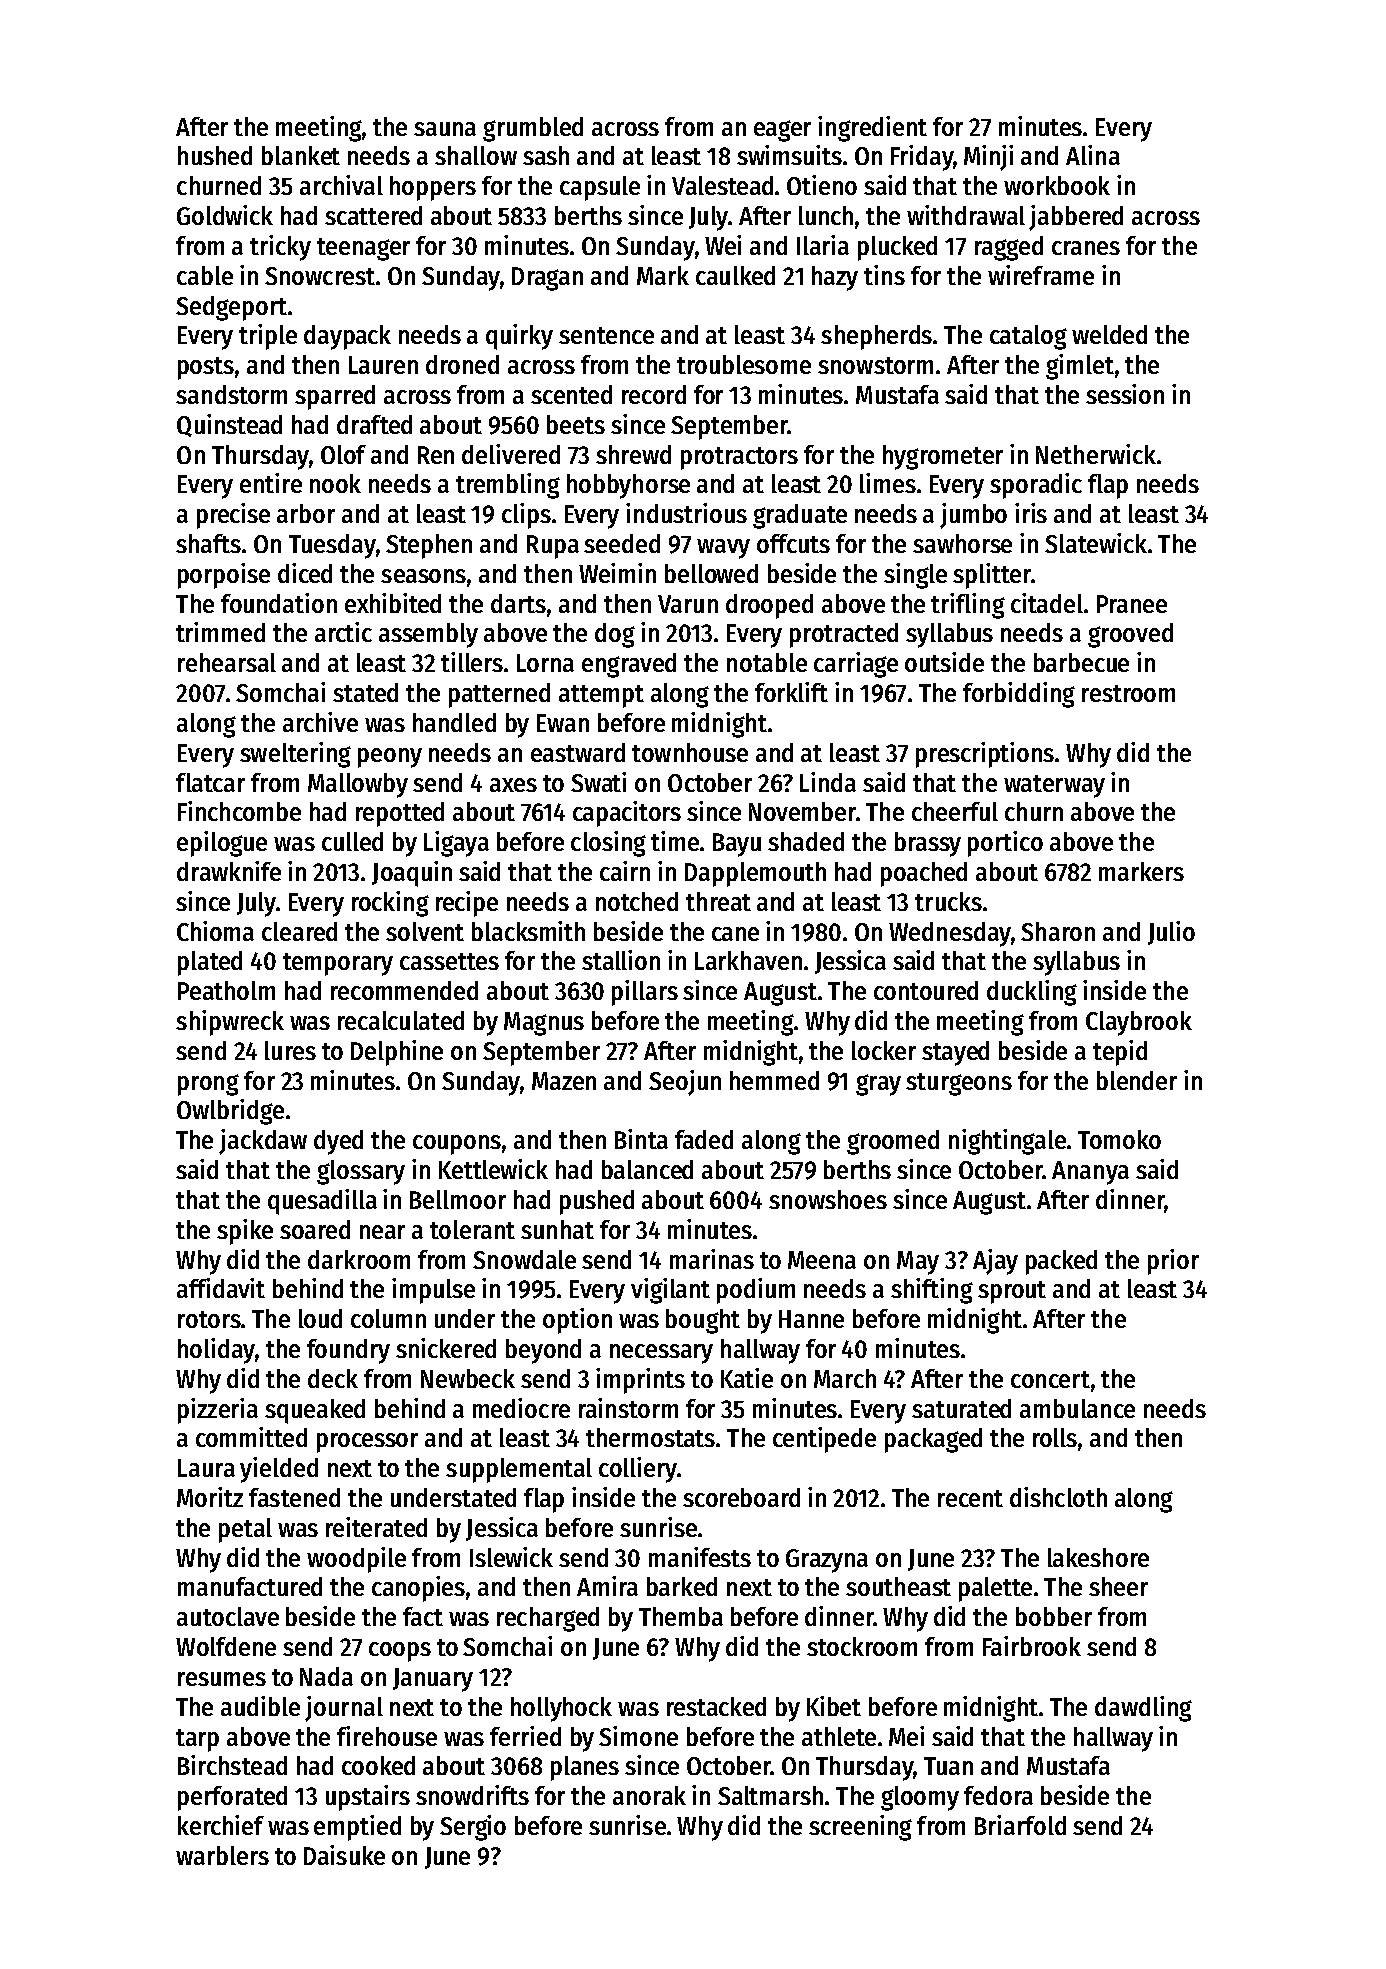  Describe the element at coordinates (988, 158) in the screenshot. I see `Minji` at that location.
